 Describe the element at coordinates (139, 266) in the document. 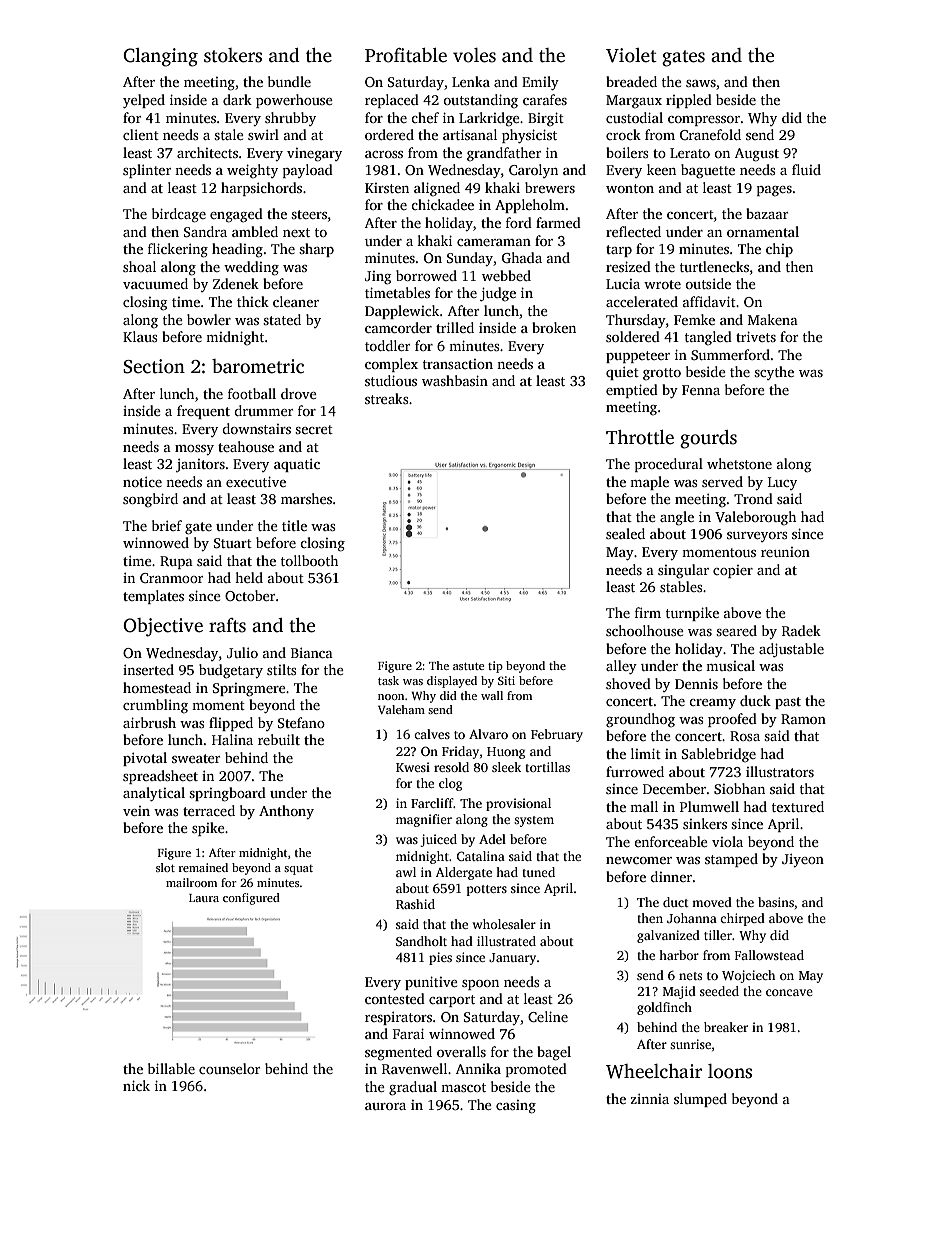

I see `shoal` at that location.
